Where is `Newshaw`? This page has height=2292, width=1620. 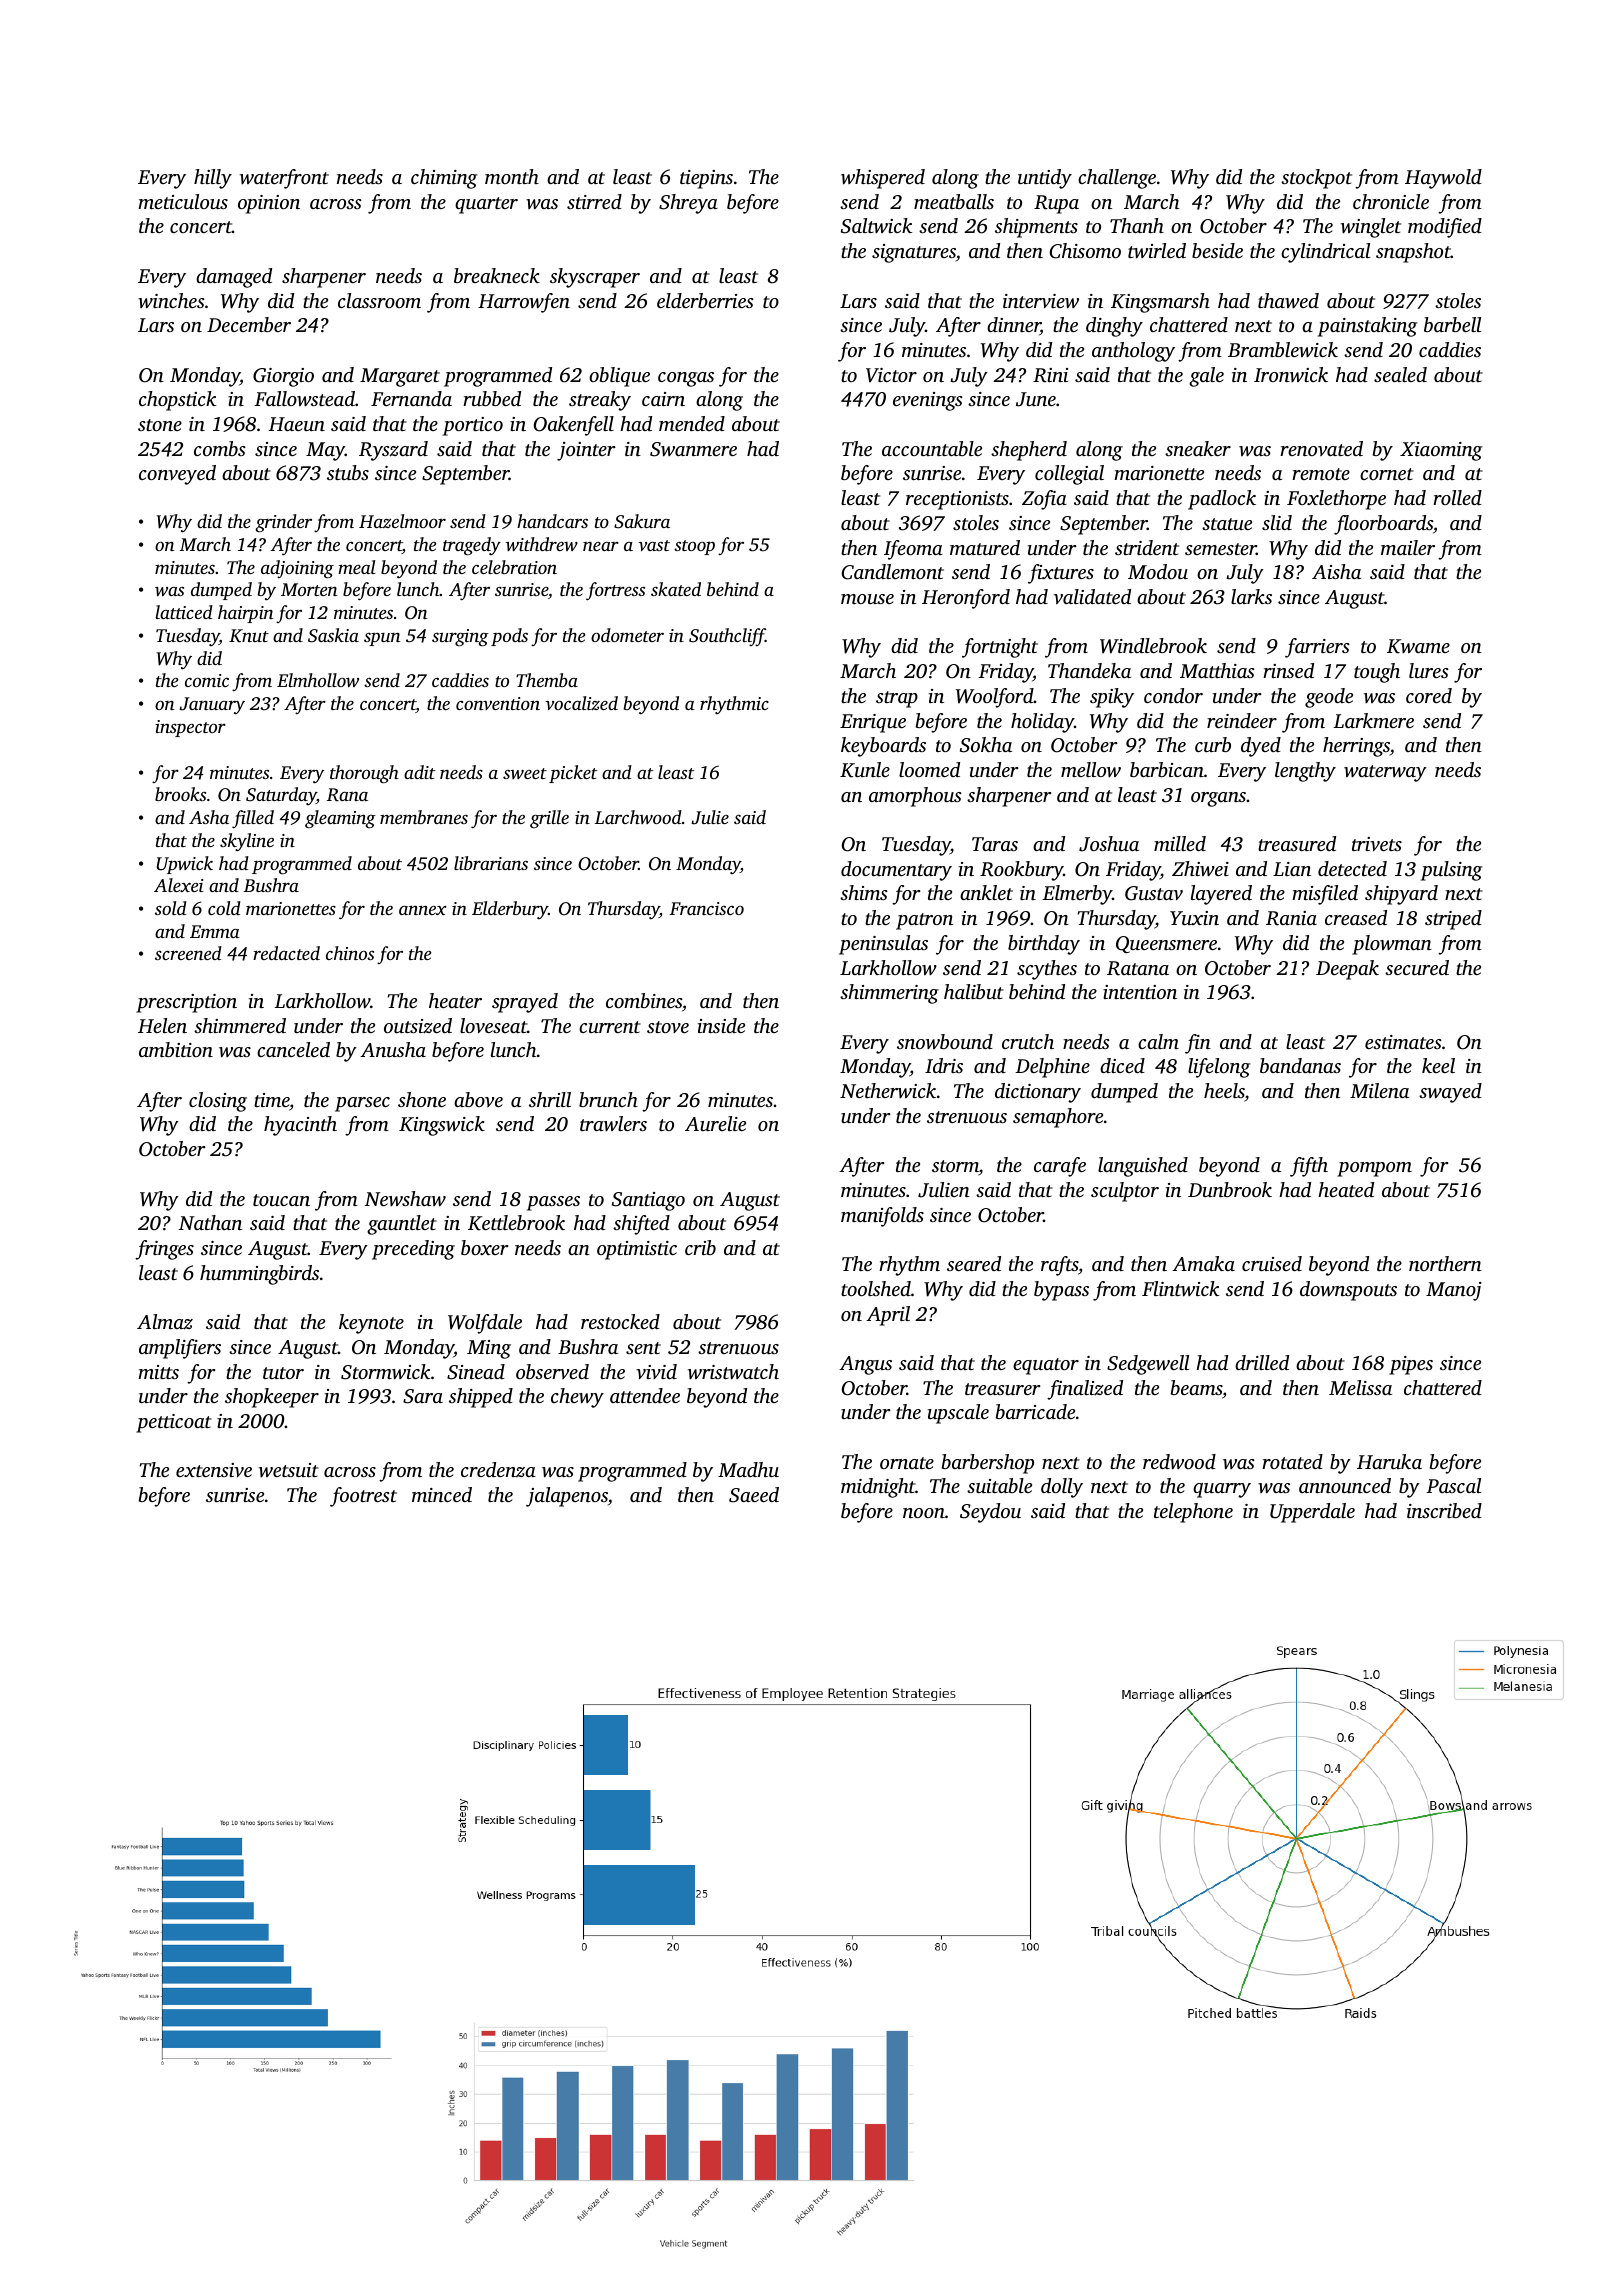 Newshaw is located at coordinates (405, 1199).
